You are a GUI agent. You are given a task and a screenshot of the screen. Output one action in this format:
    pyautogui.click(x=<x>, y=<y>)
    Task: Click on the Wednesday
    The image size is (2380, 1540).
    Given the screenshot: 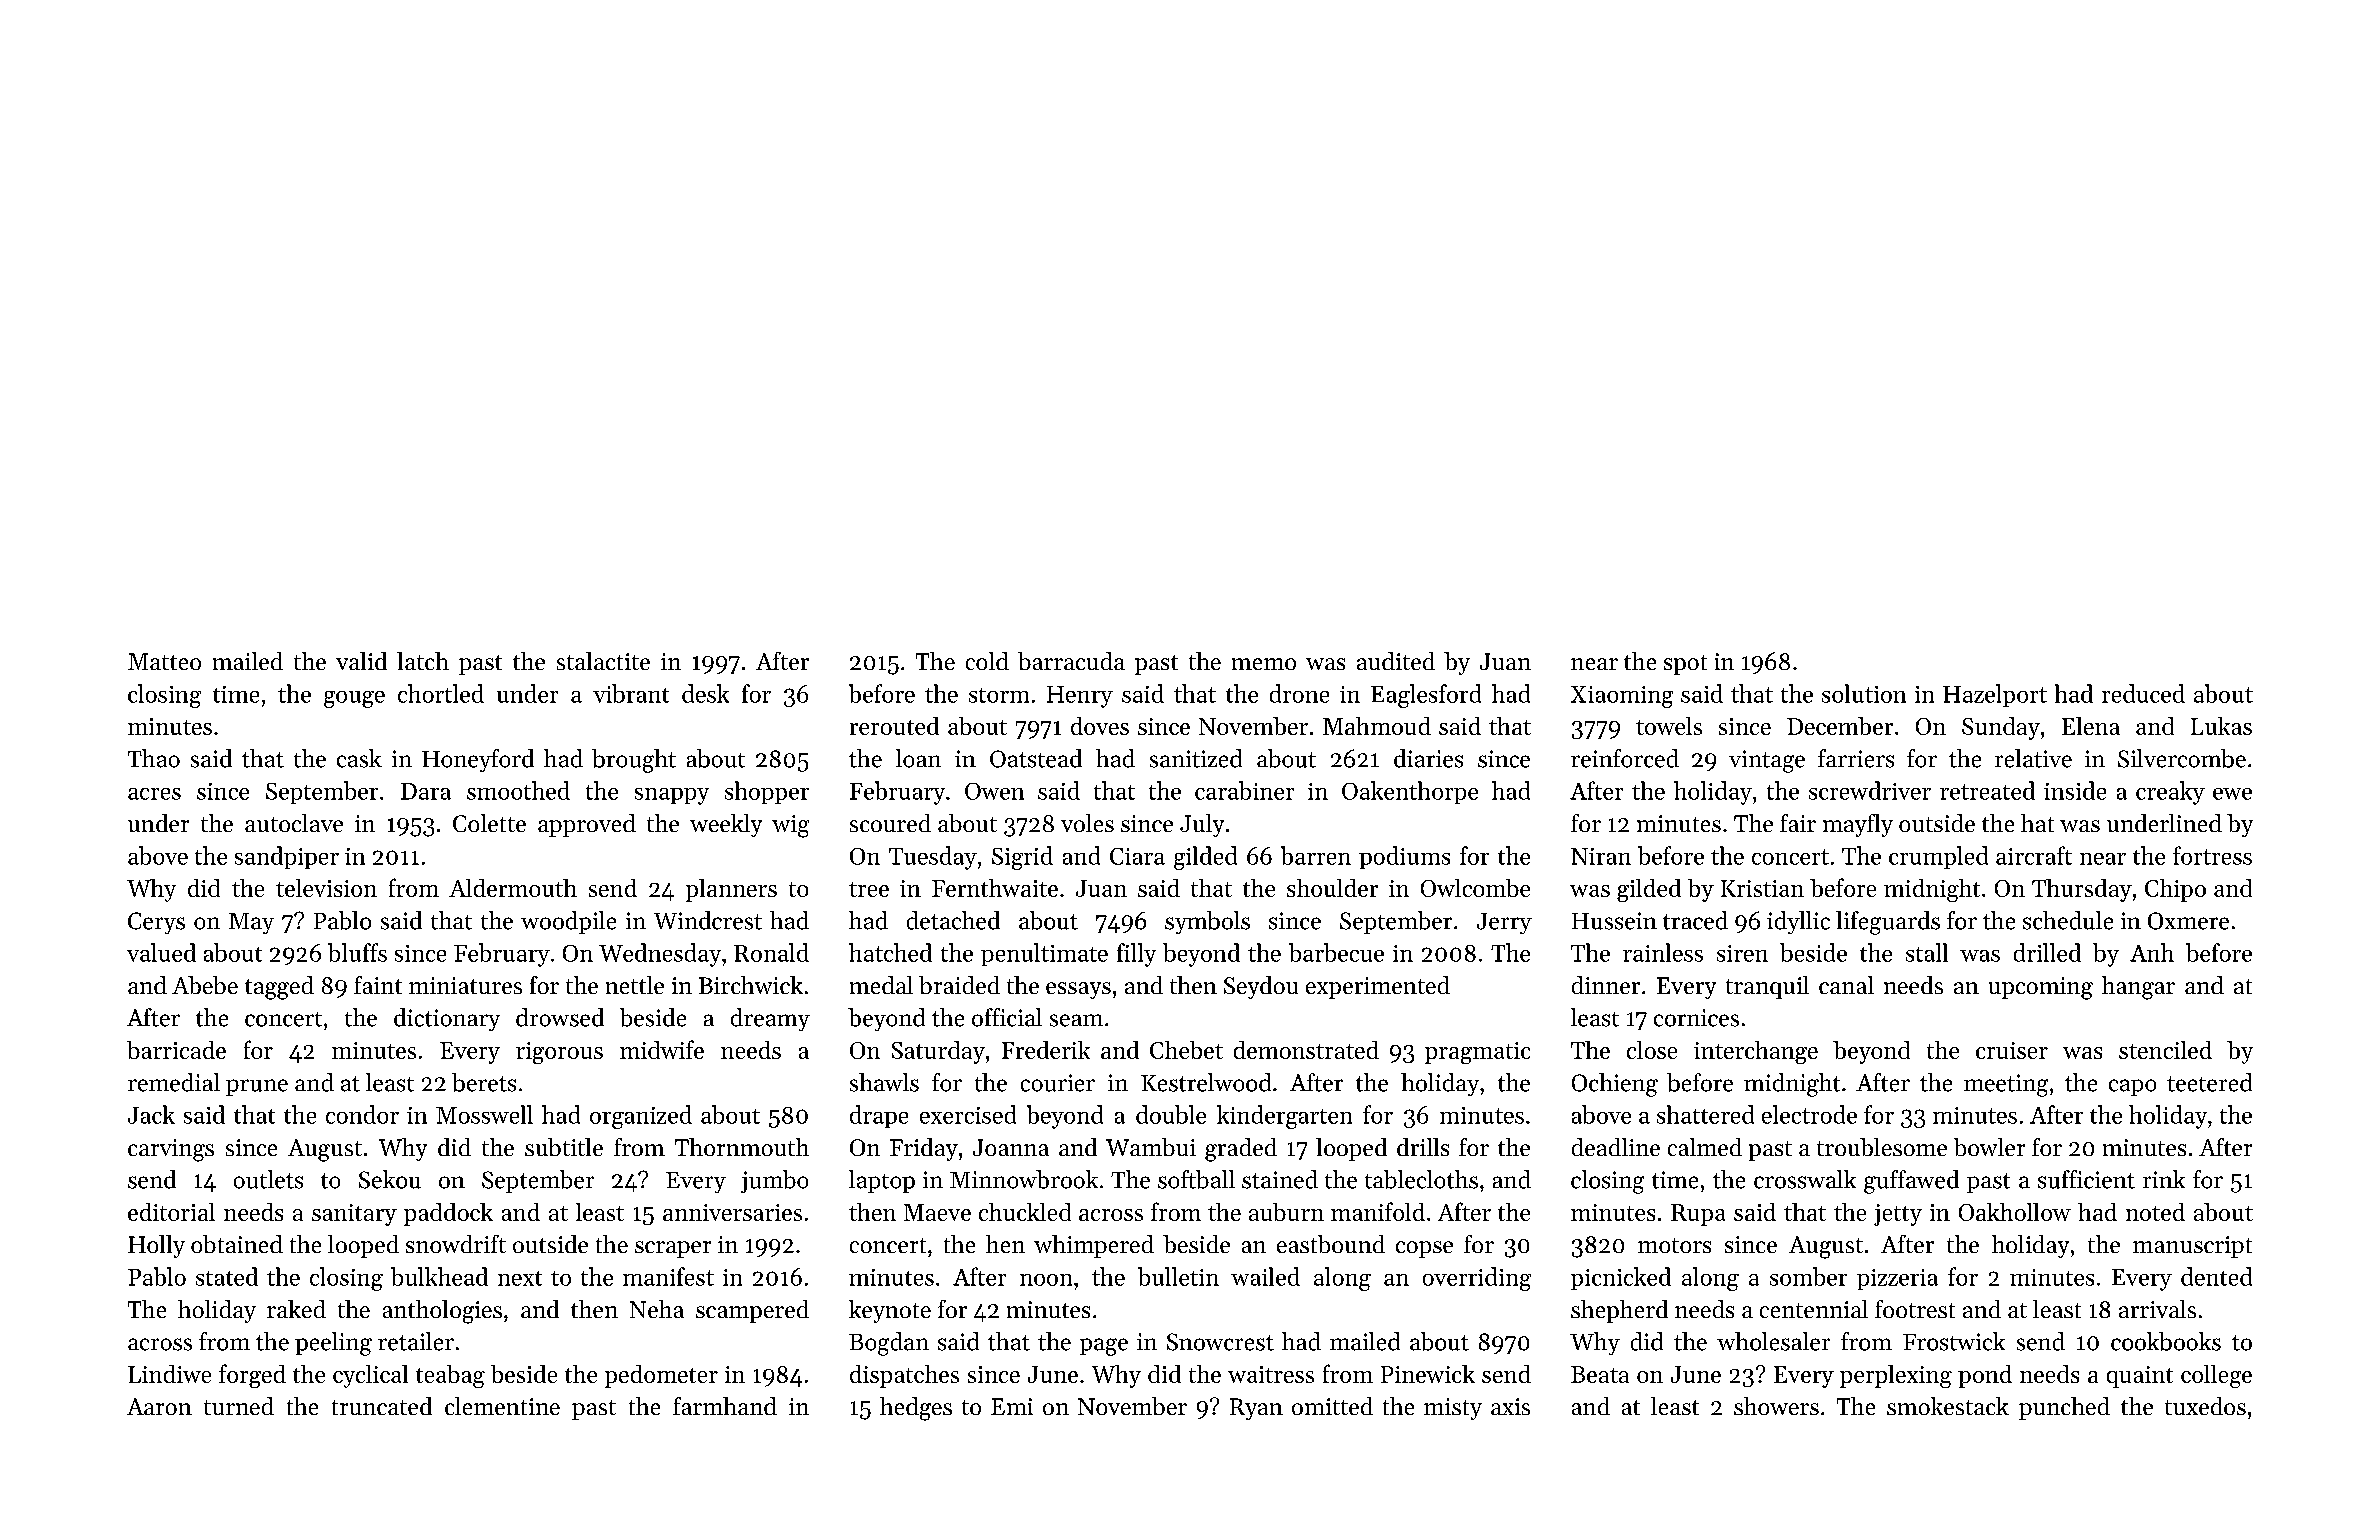 What is the action you would take?
    pyautogui.click(x=660, y=955)
